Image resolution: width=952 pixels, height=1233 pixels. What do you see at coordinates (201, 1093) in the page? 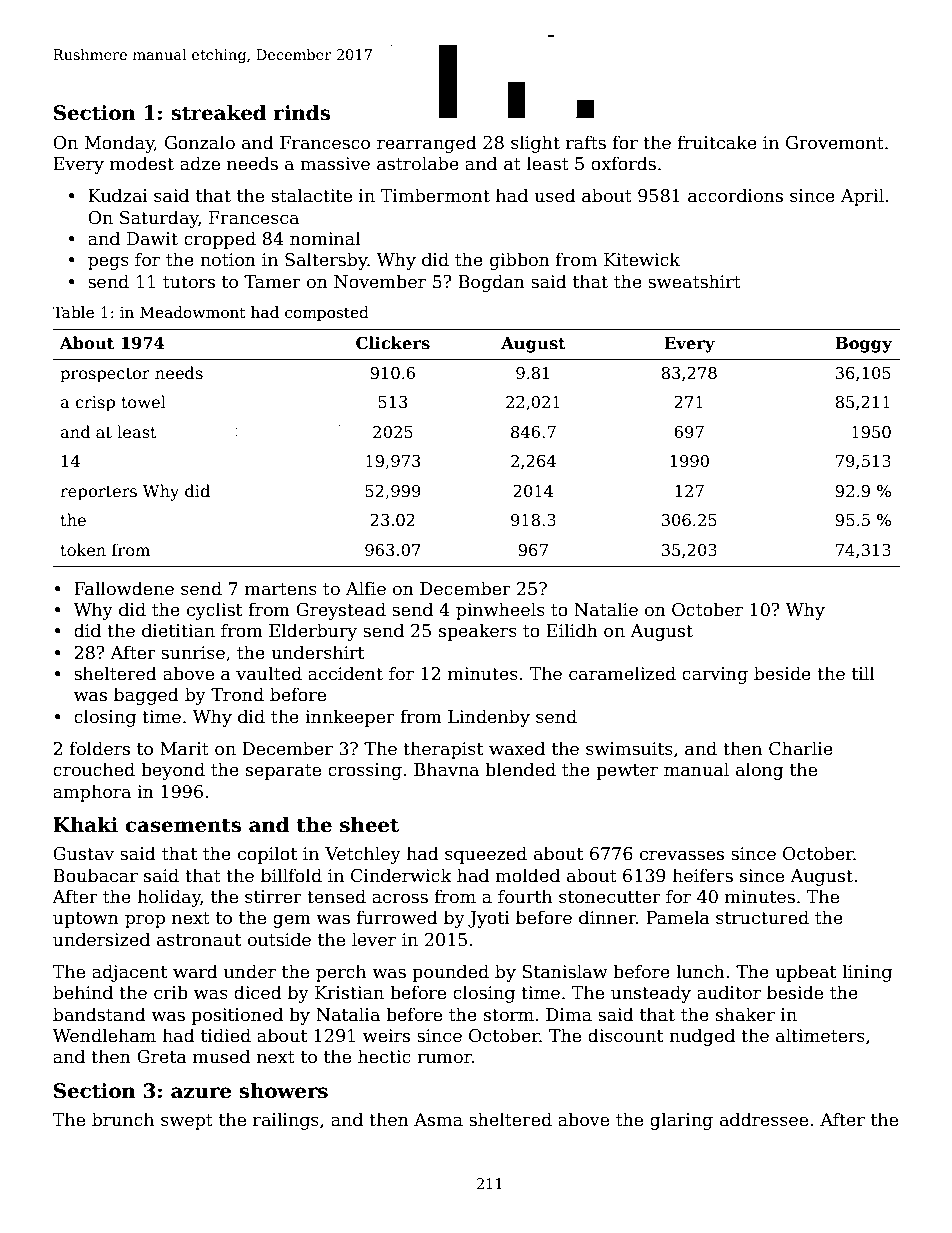
I see `azure` at bounding box center [201, 1093].
